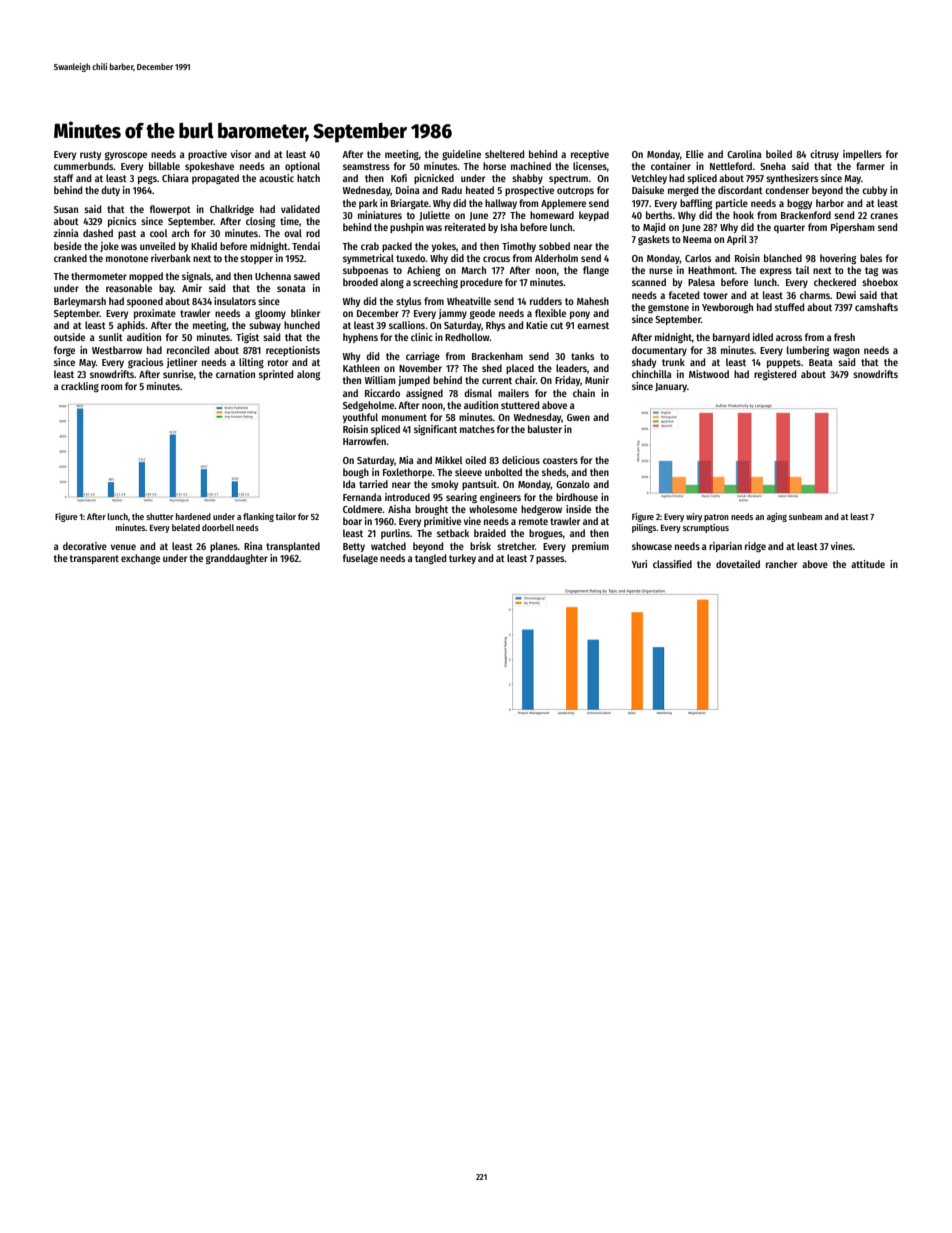 The height and width of the screenshot is (1233, 952). Describe the element at coordinates (725, 547) in the screenshot. I see `riparian` at that location.
